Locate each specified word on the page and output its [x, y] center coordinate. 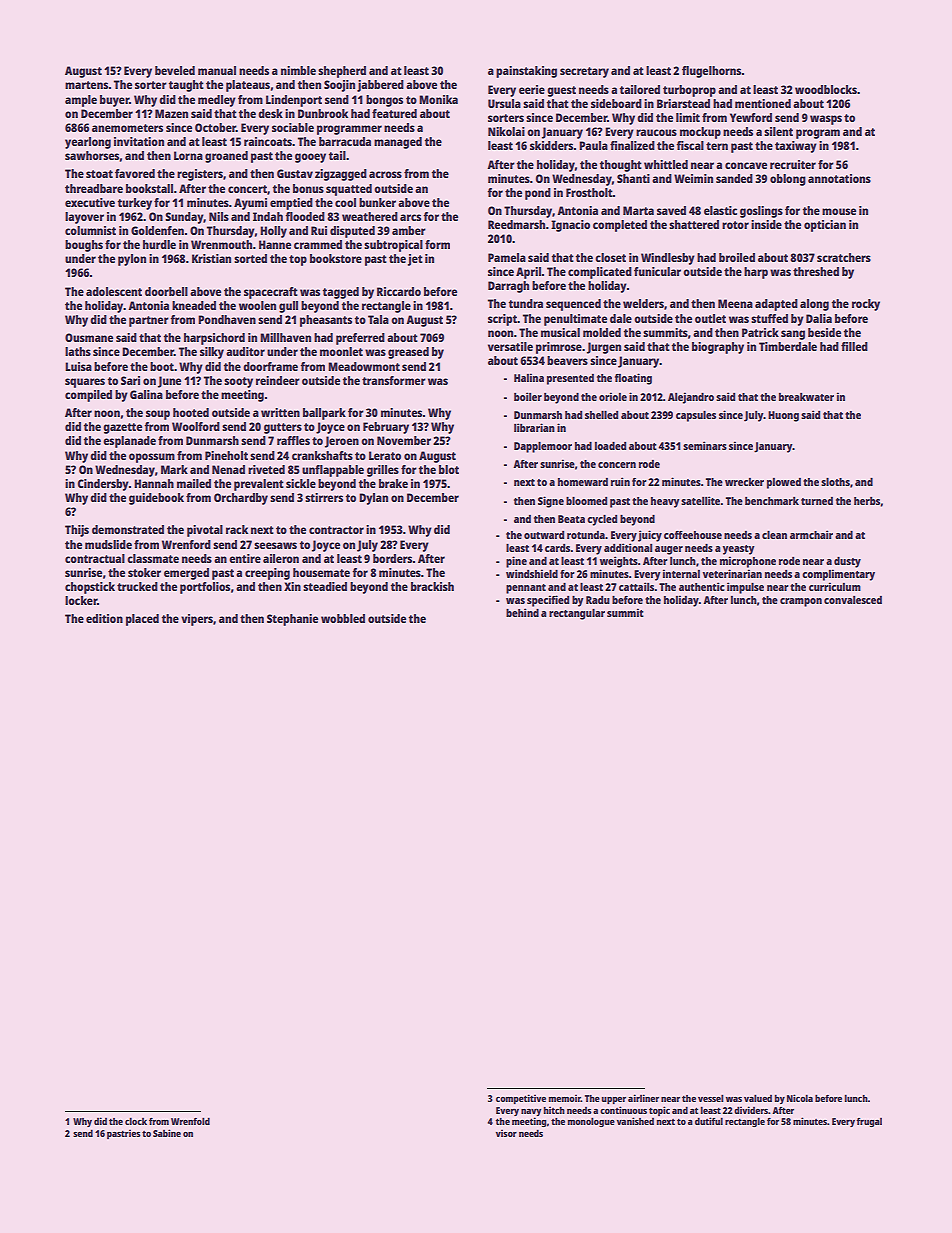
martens [86, 85]
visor [506, 1133]
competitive [521, 1099]
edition [104, 618]
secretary [584, 72]
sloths [835, 481]
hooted [191, 412]
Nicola [800, 1098]
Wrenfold [190, 1121]
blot [449, 469]
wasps [826, 120]
